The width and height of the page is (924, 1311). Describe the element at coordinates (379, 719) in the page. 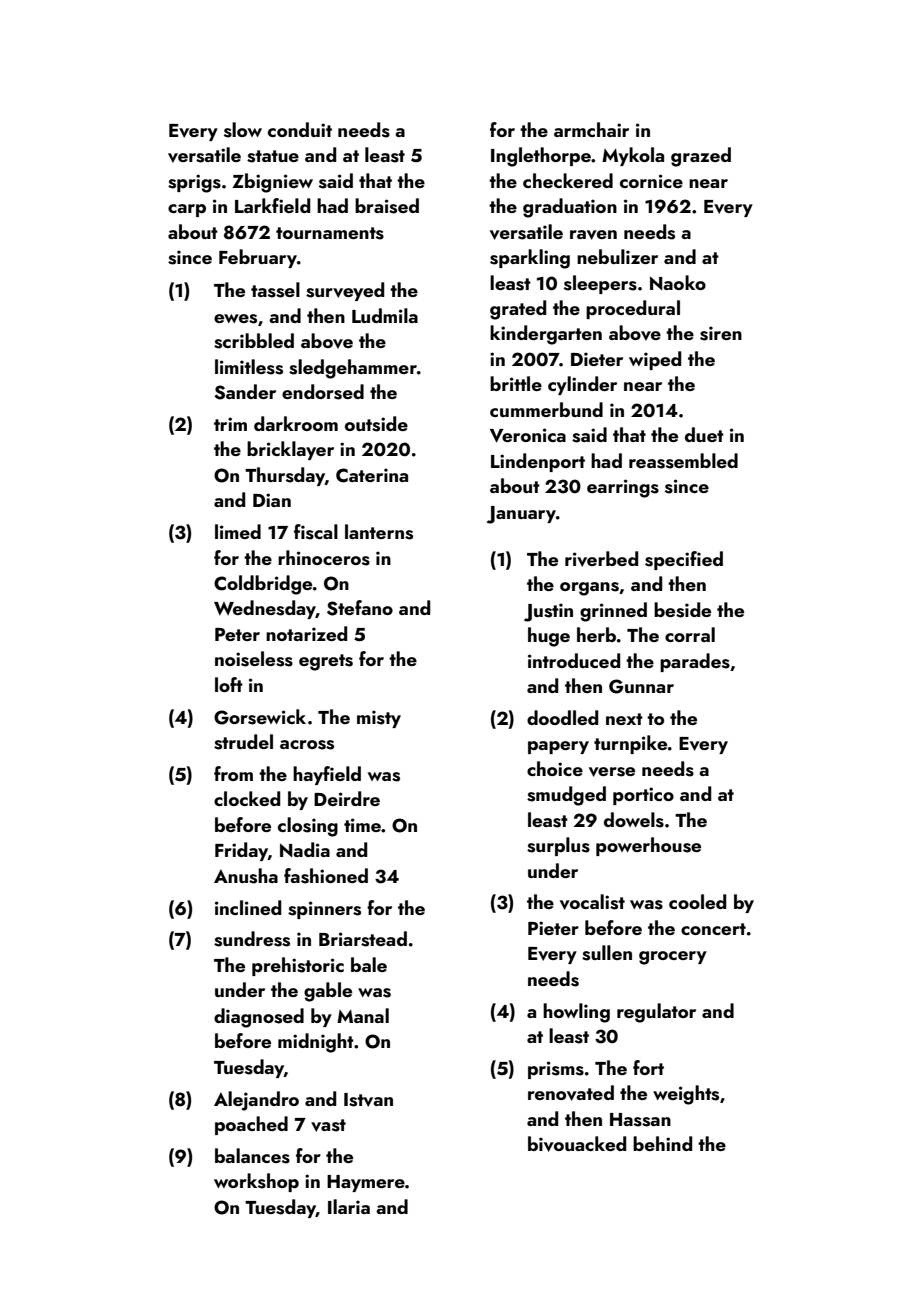

I see `misty` at that location.
